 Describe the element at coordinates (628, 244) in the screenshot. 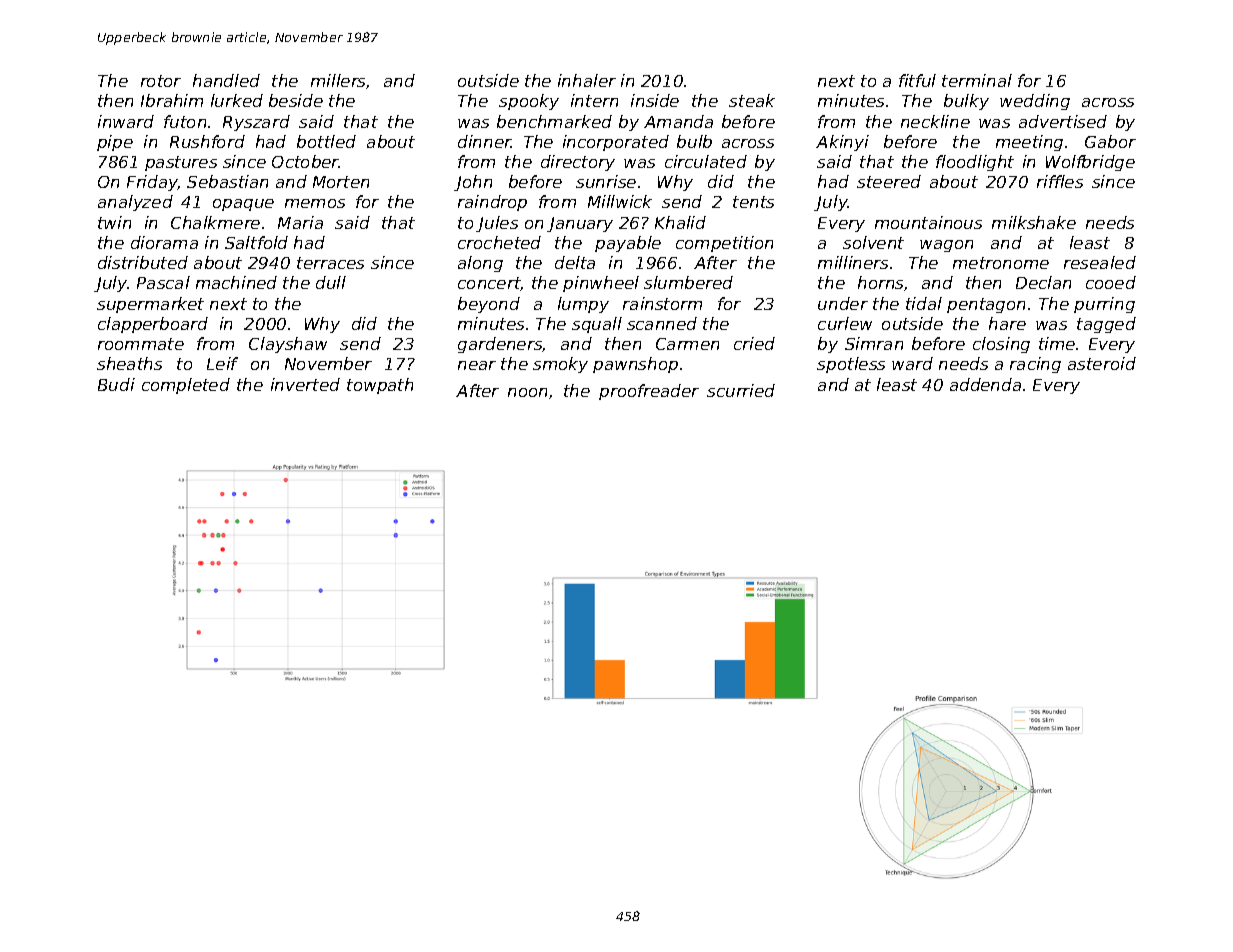

I see `payable` at that location.
